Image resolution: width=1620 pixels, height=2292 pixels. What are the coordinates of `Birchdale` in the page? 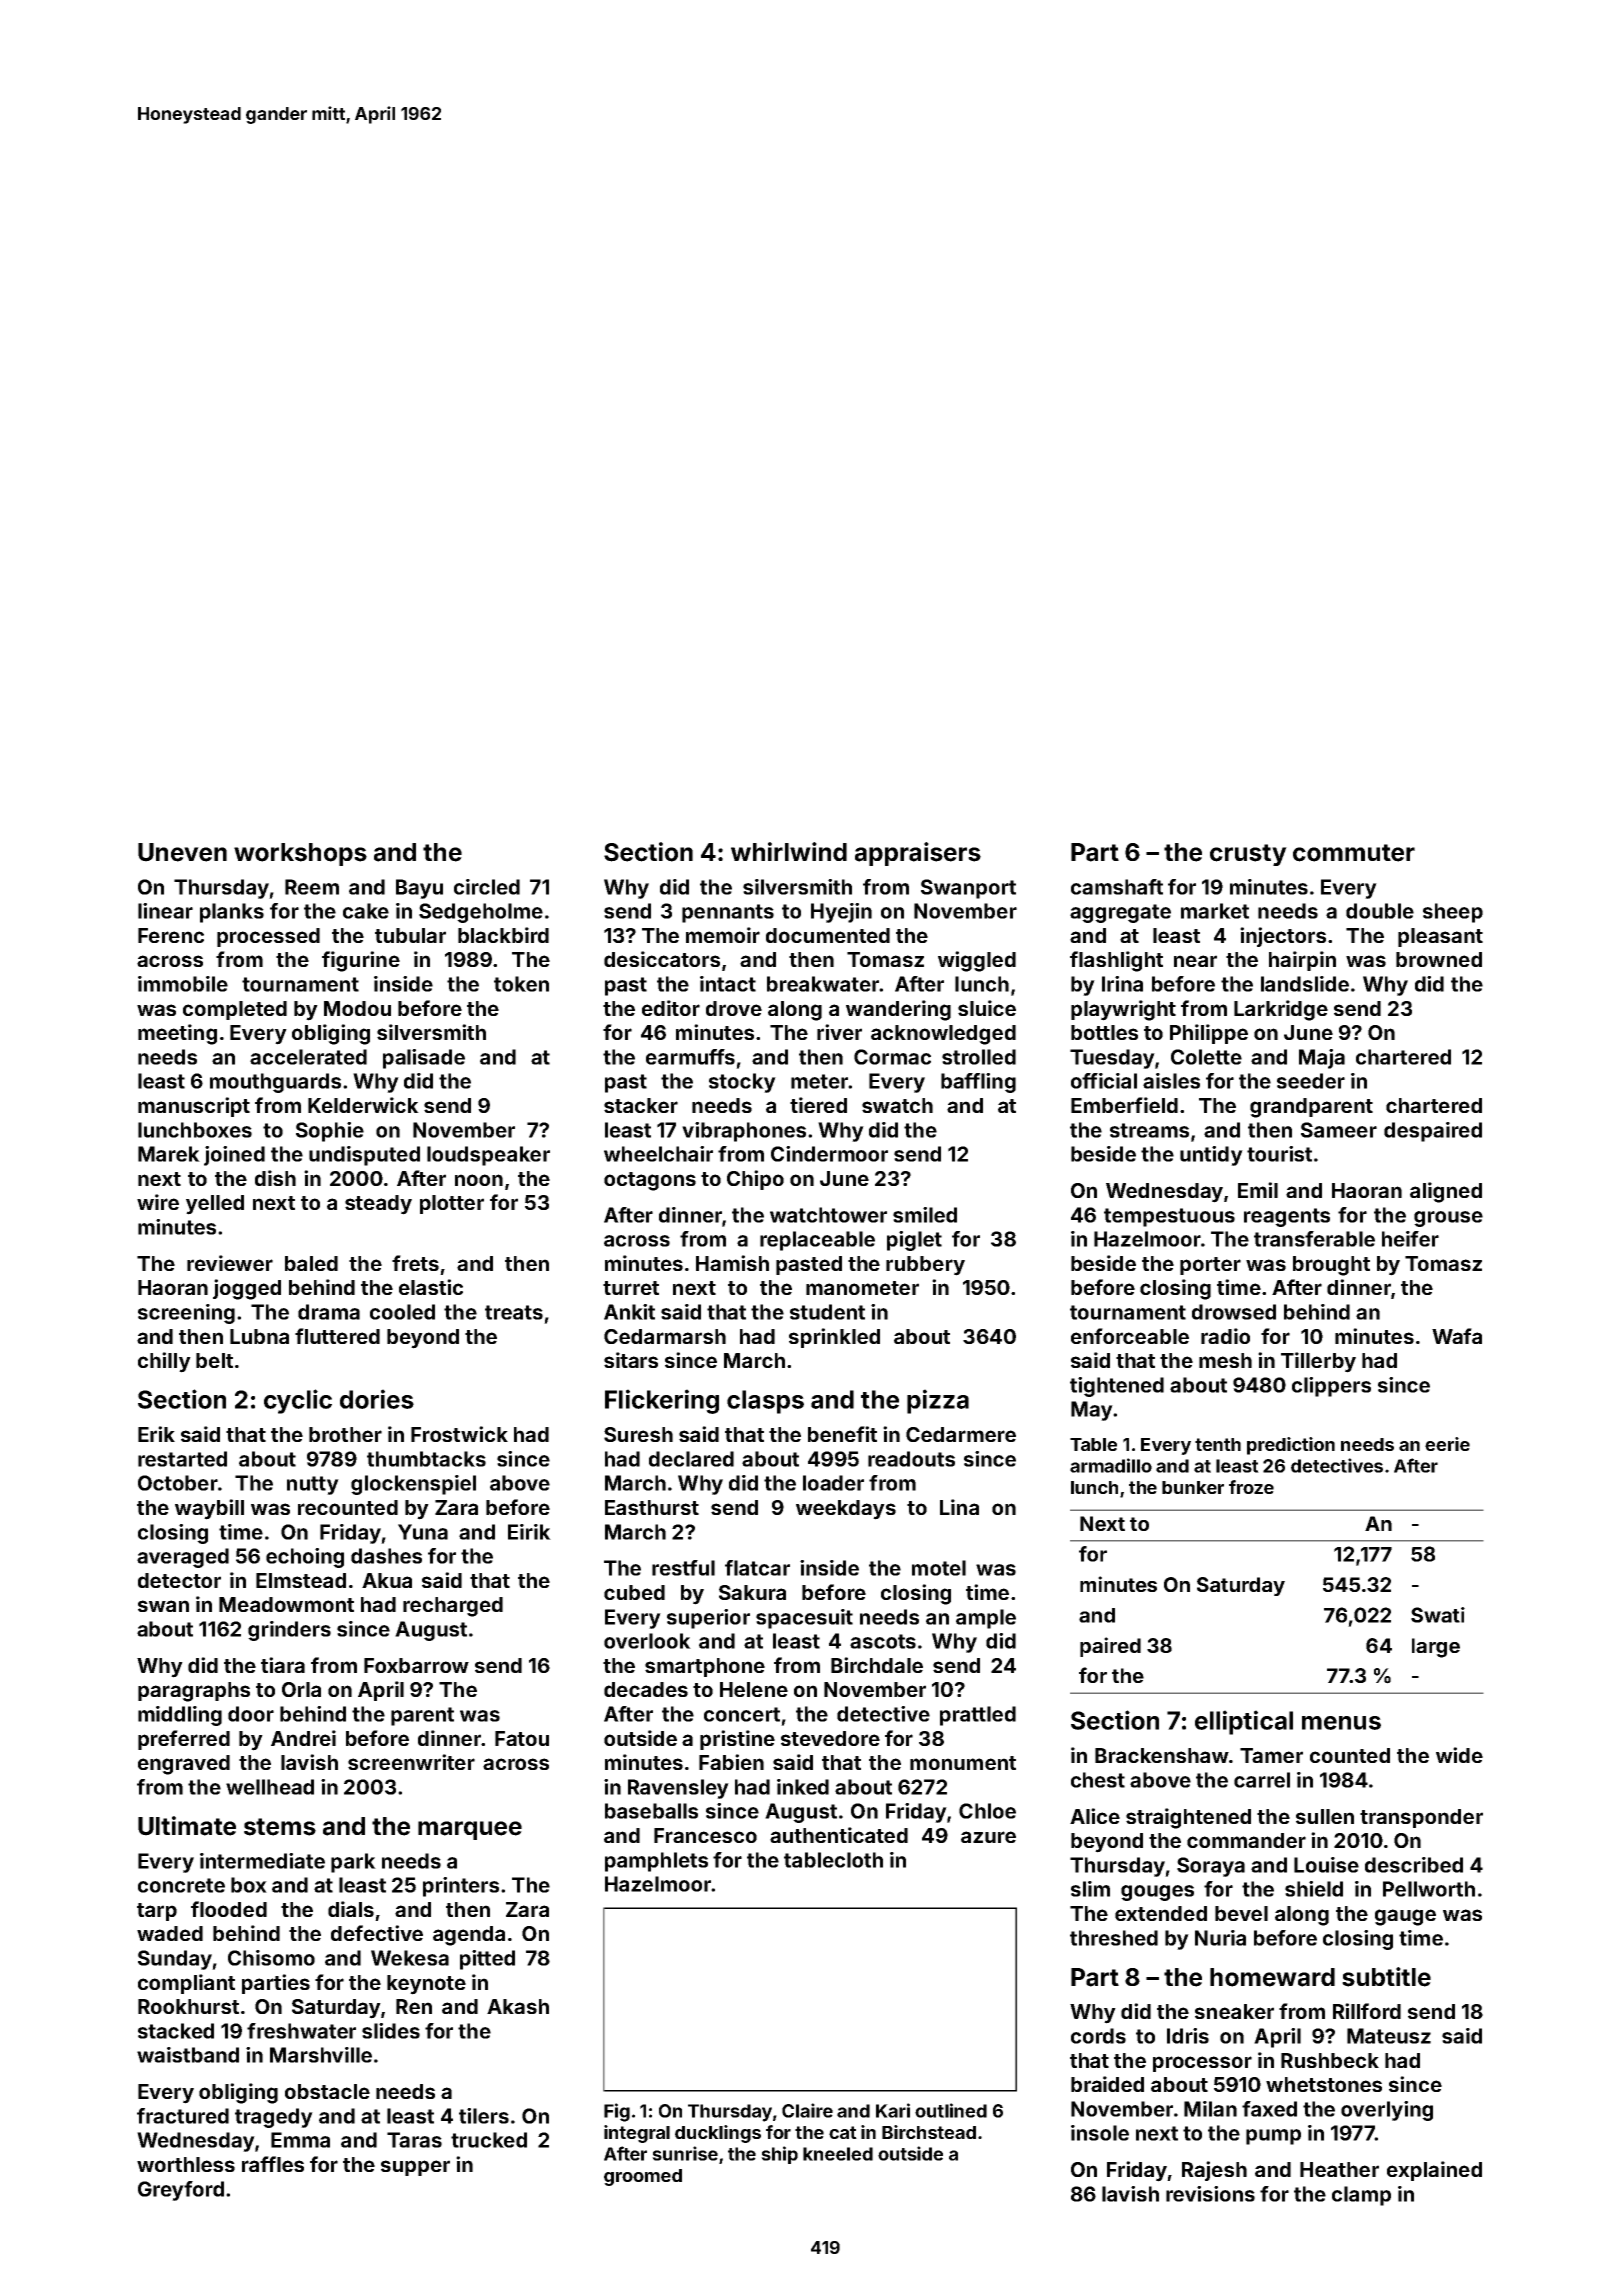 It's located at (877, 1665).
